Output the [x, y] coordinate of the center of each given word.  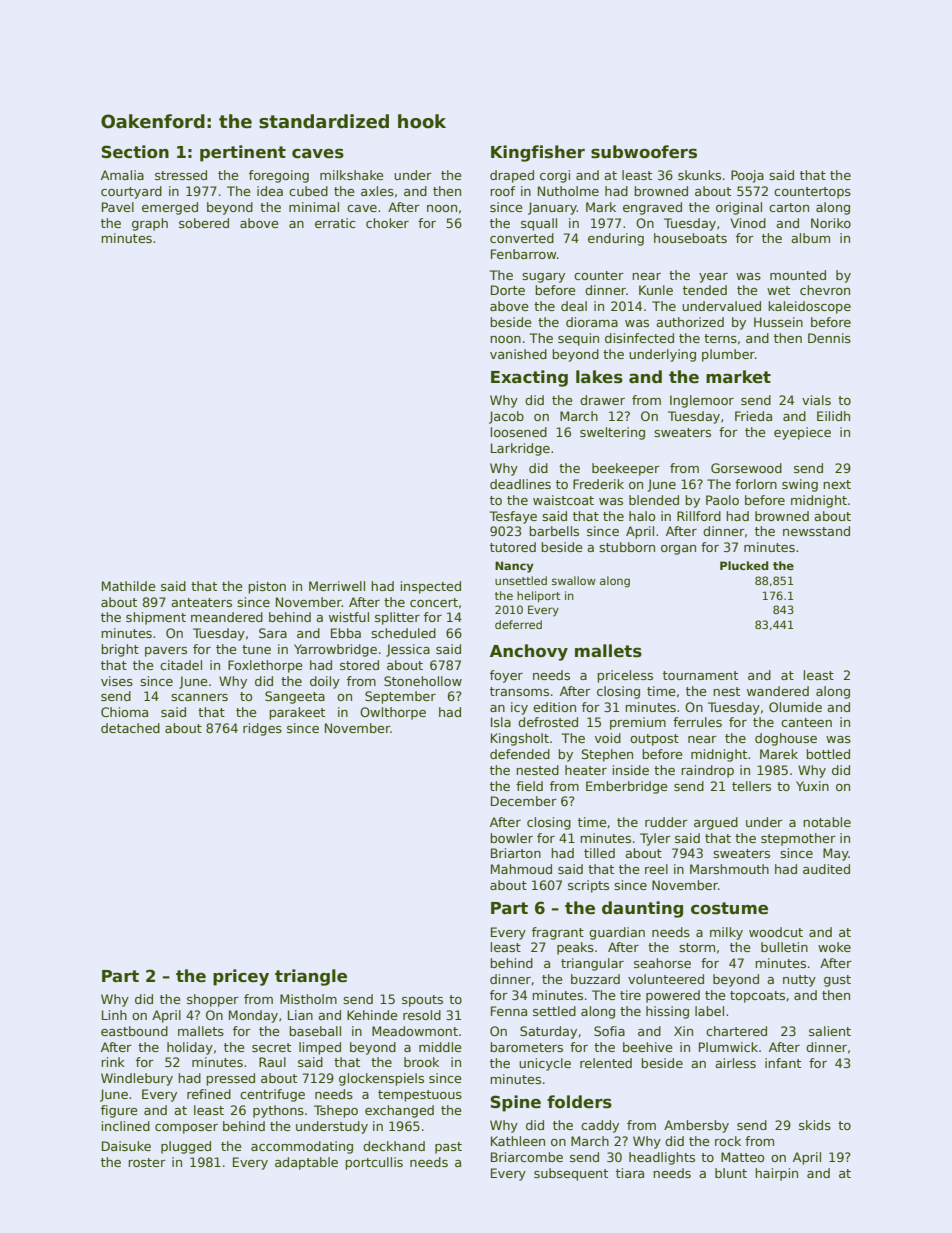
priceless [625, 676]
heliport [538, 597]
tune [256, 649]
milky [726, 933]
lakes [599, 377]
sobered [204, 223]
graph [150, 224]
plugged [186, 1147]
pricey [241, 977]
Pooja [747, 176]
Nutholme [568, 191]
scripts [588, 886]
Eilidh [833, 416]
